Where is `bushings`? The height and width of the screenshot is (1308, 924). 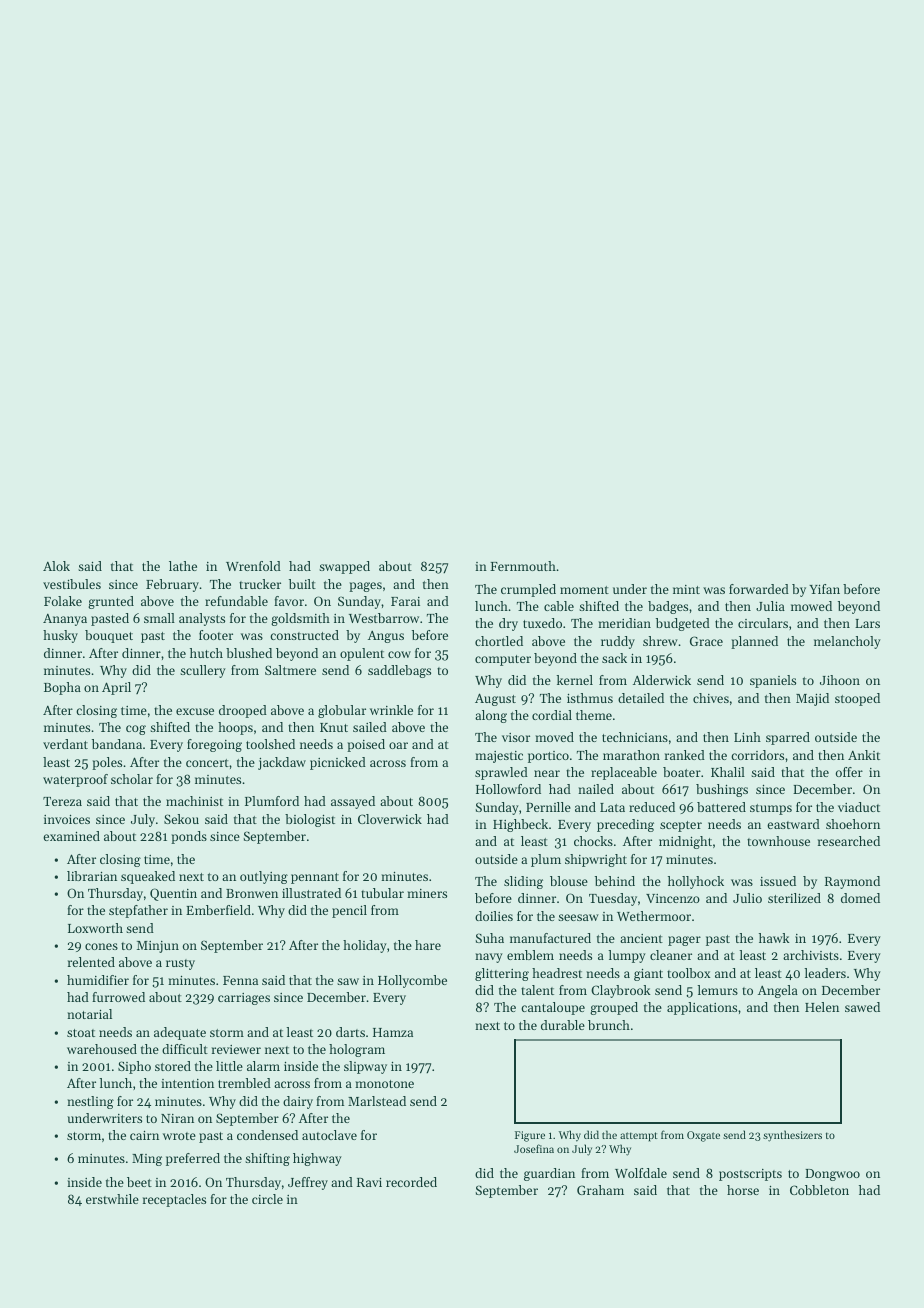
bushings is located at coordinates (722, 790).
